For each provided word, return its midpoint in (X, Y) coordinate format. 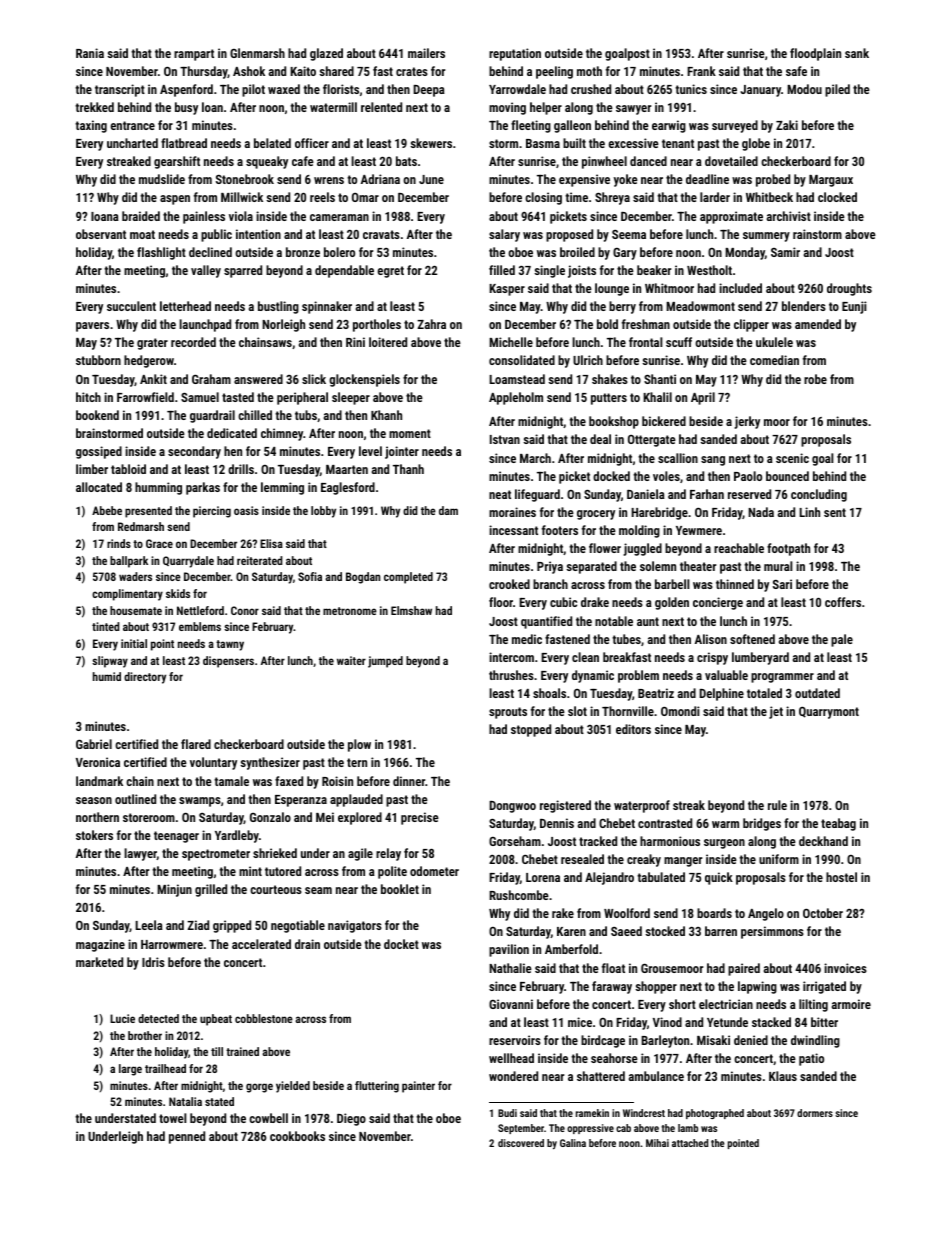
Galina (573, 1143)
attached (690, 1143)
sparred (243, 271)
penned (187, 1137)
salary (504, 235)
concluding (819, 495)
